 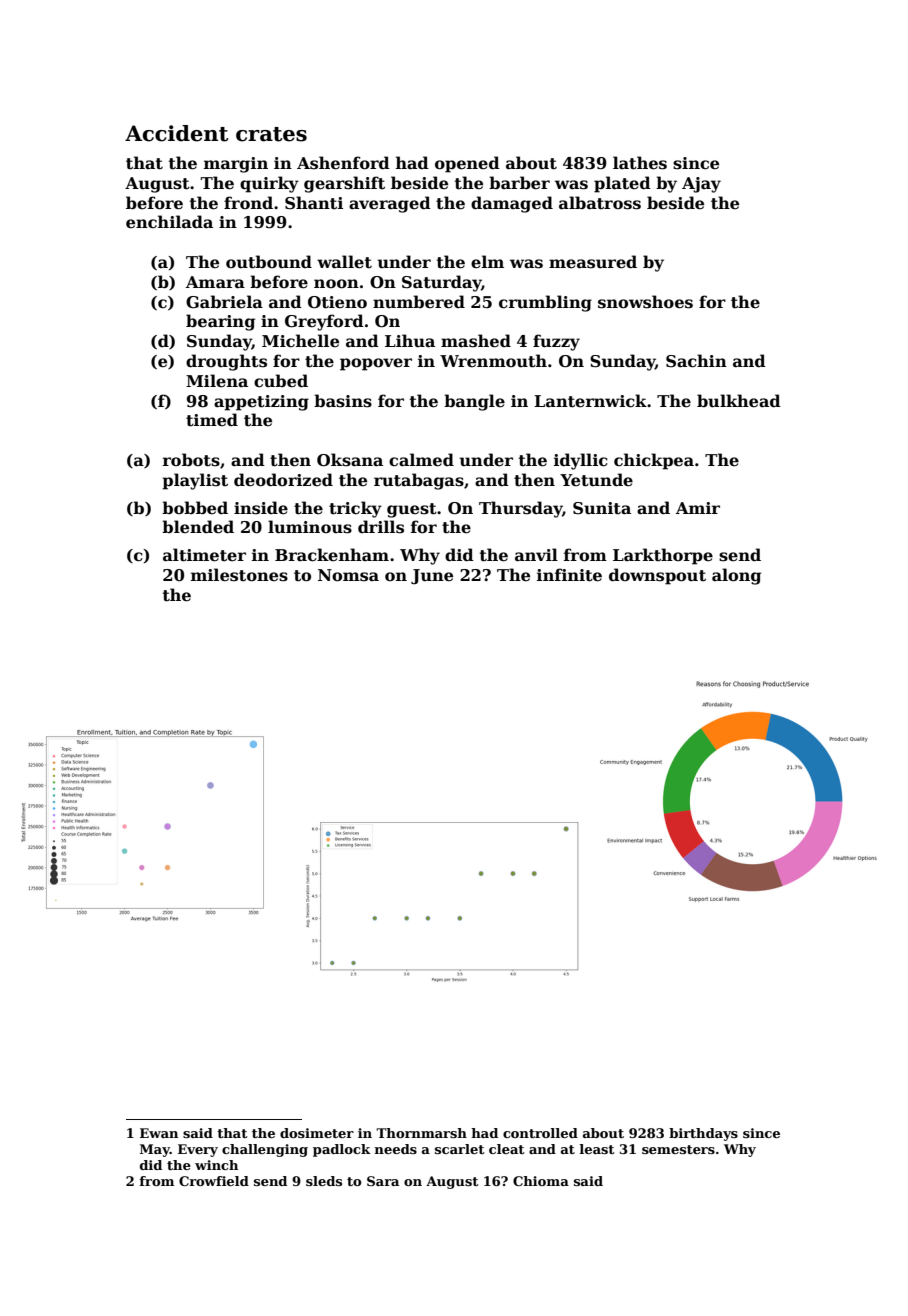 I want to click on bulkhead, so click(x=739, y=401).
